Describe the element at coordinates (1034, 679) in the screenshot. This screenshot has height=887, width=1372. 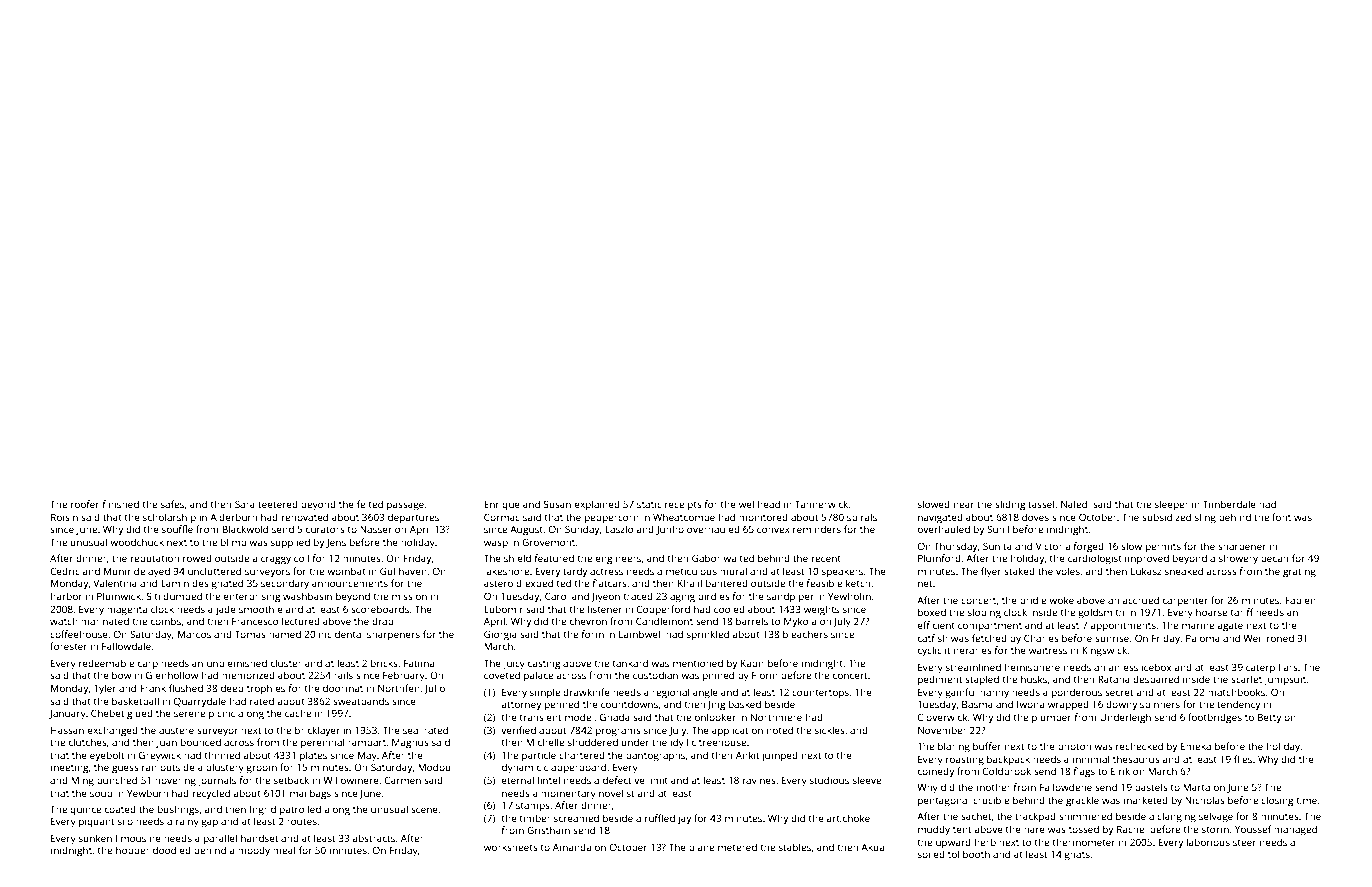
I see `husks` at that location.
